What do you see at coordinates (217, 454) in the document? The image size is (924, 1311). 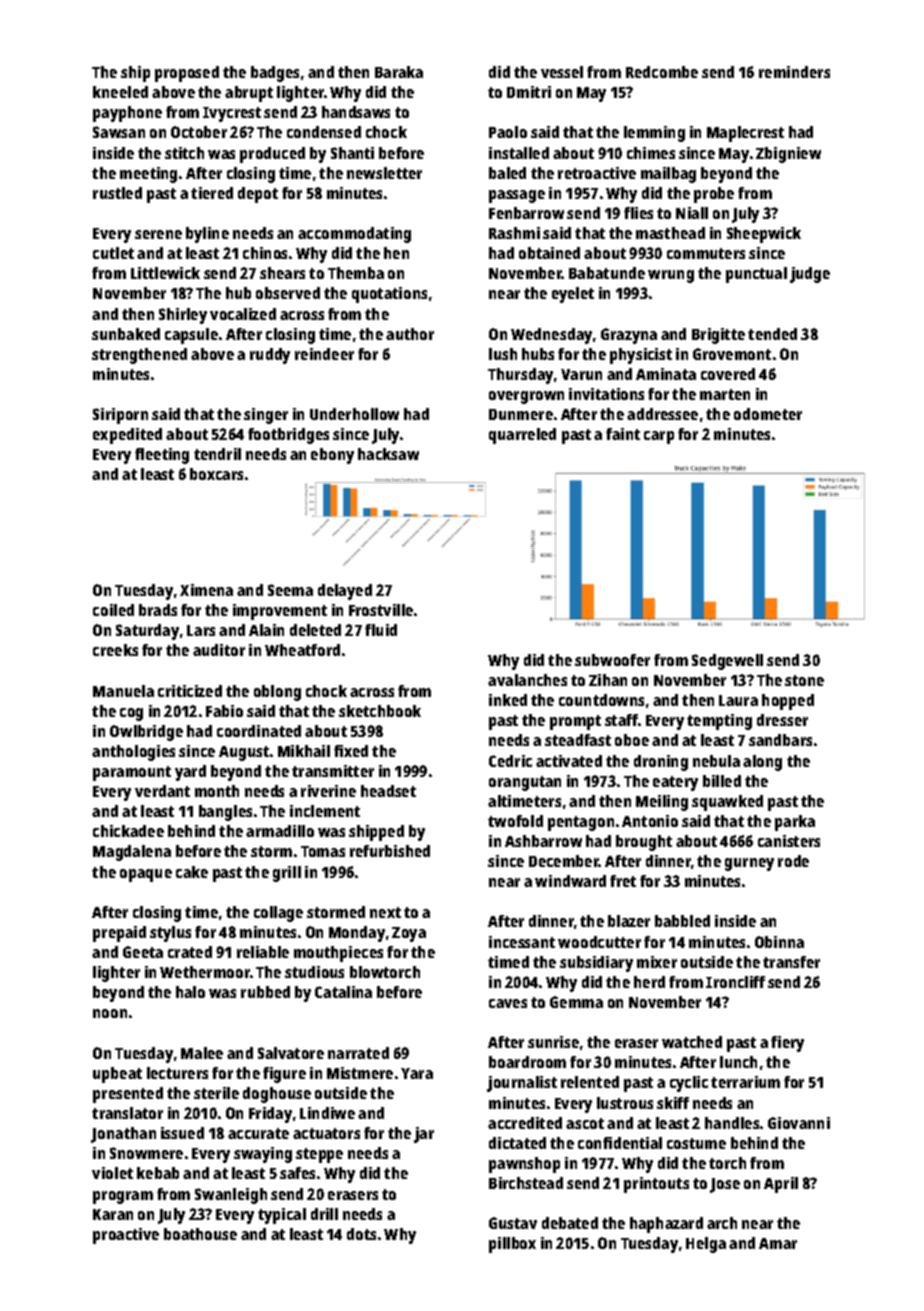 I see `tendril` at bounding box center [217, 454].
